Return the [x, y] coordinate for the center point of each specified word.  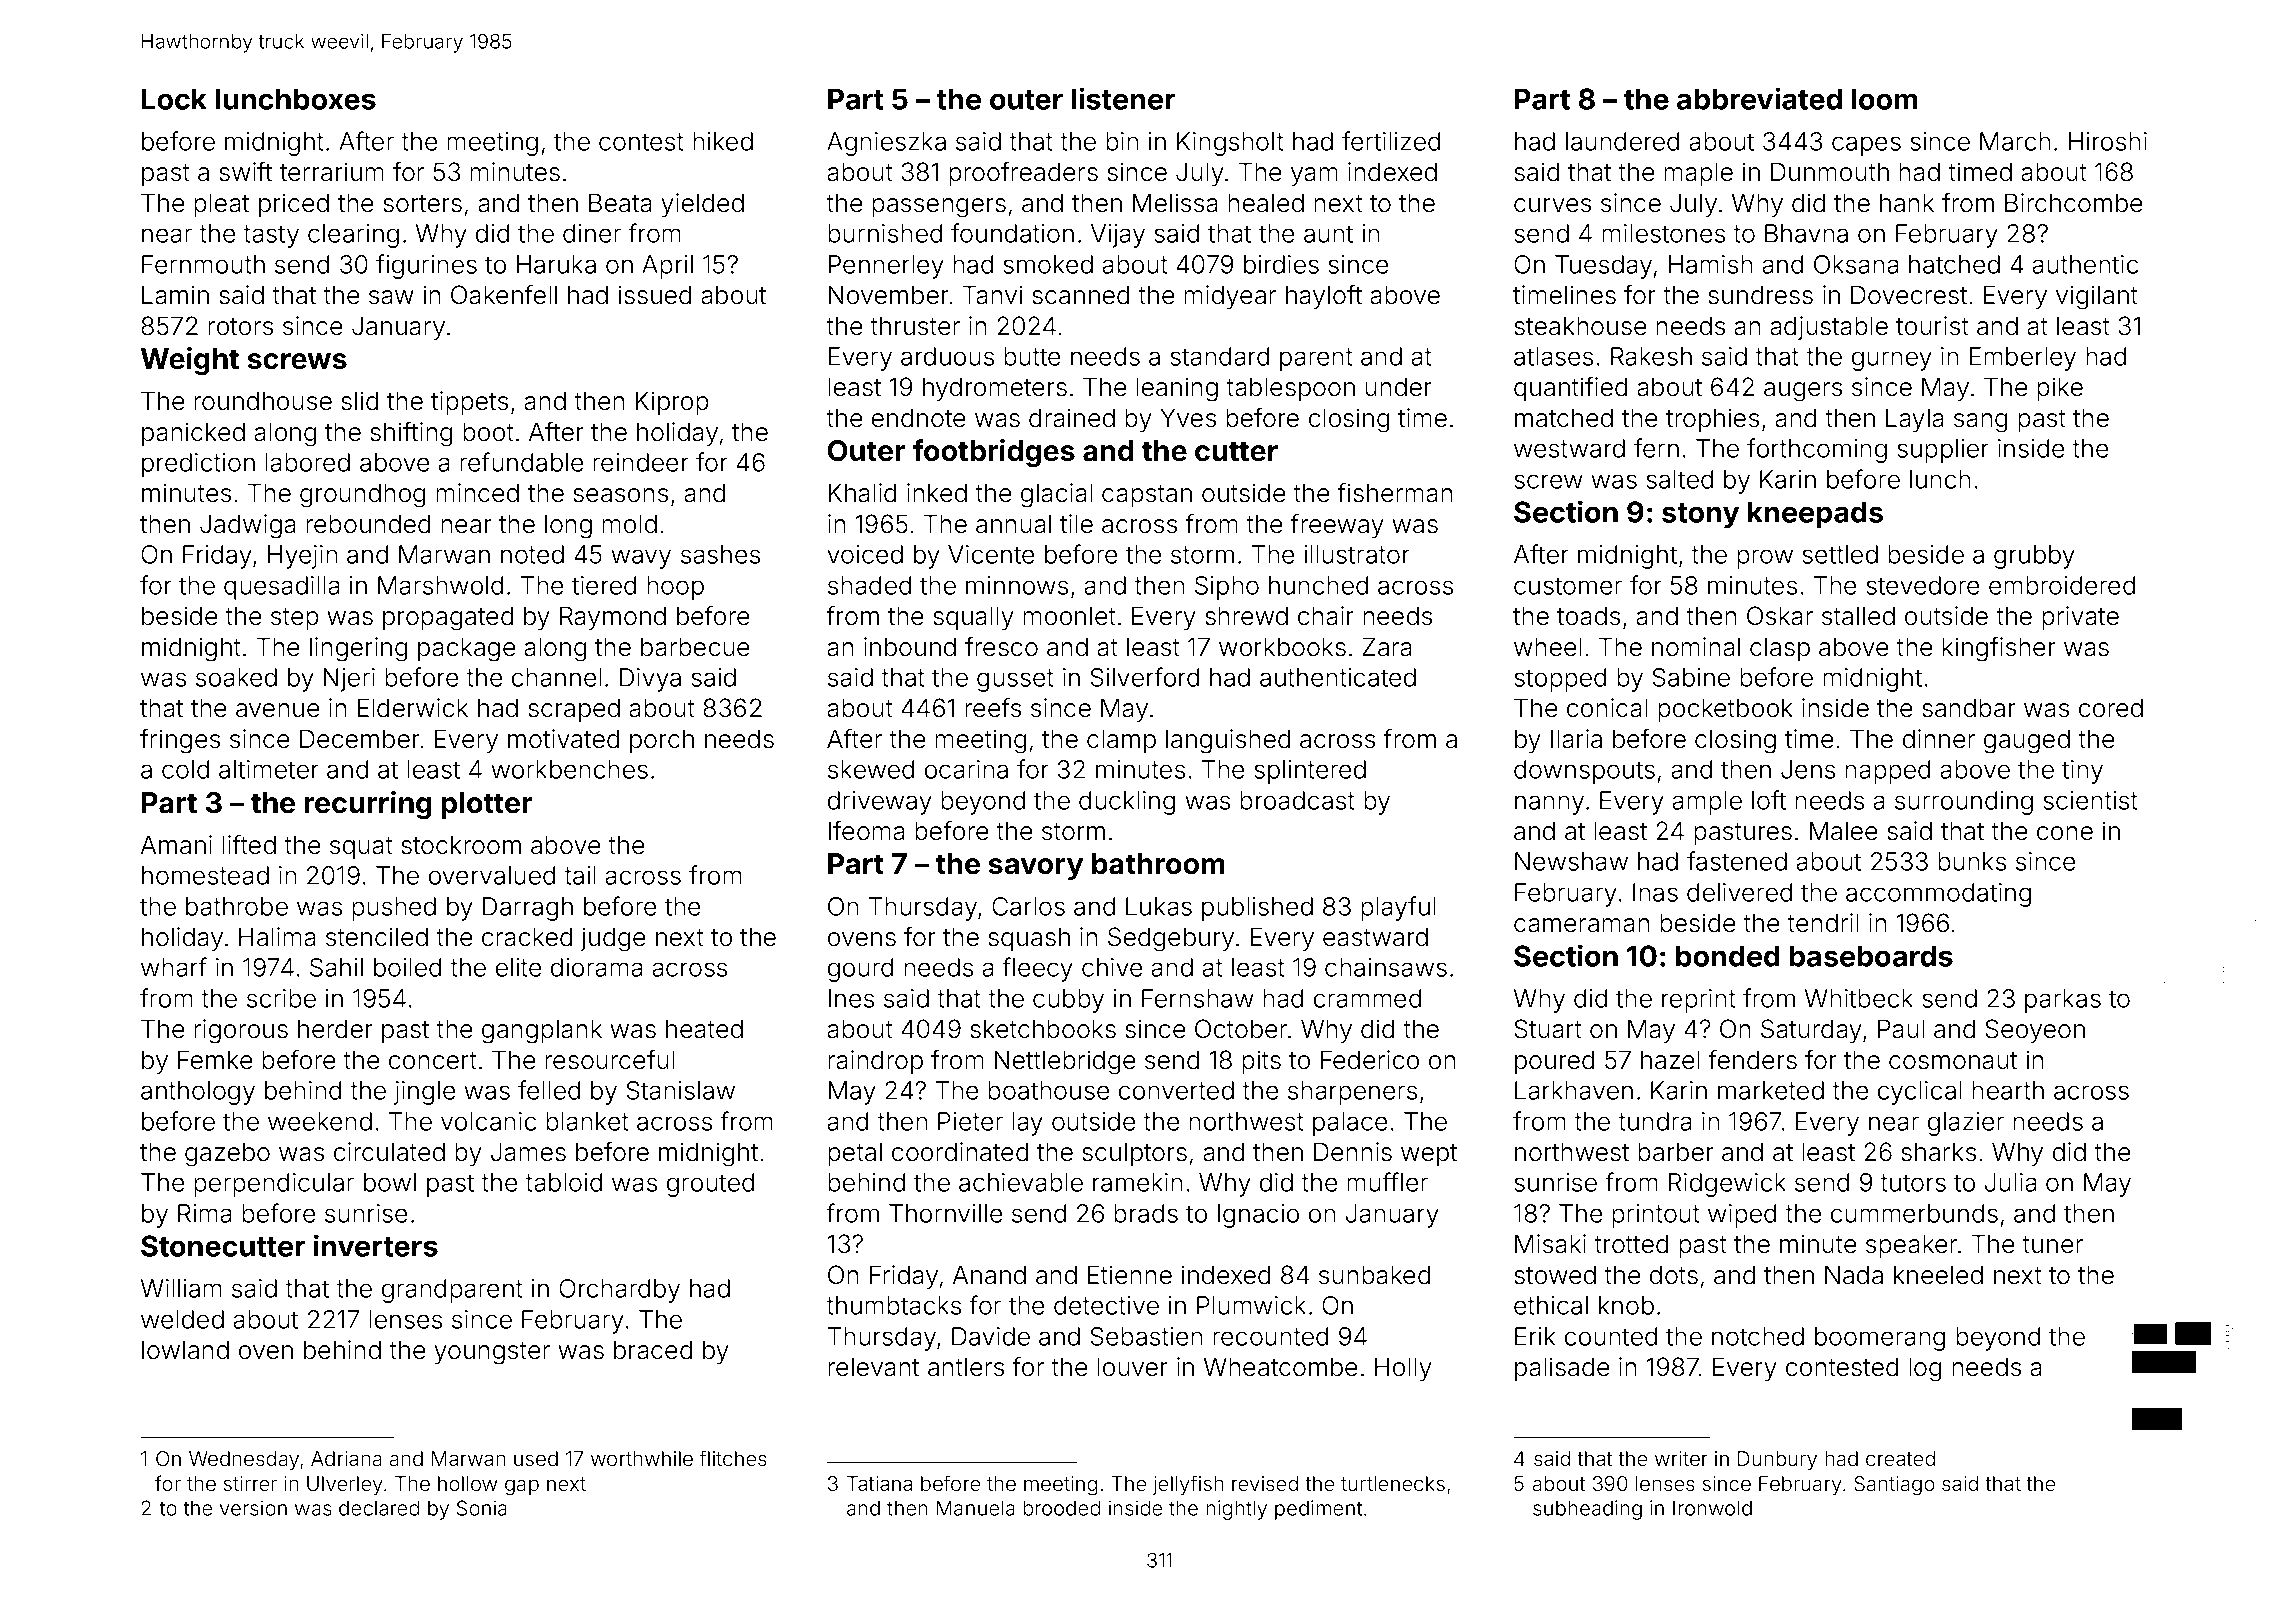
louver [1132, 1367]
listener [1123, 98]
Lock [174, 99]
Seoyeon [2035, 1031]
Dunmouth [1830, 172]
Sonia [482, 1508]
